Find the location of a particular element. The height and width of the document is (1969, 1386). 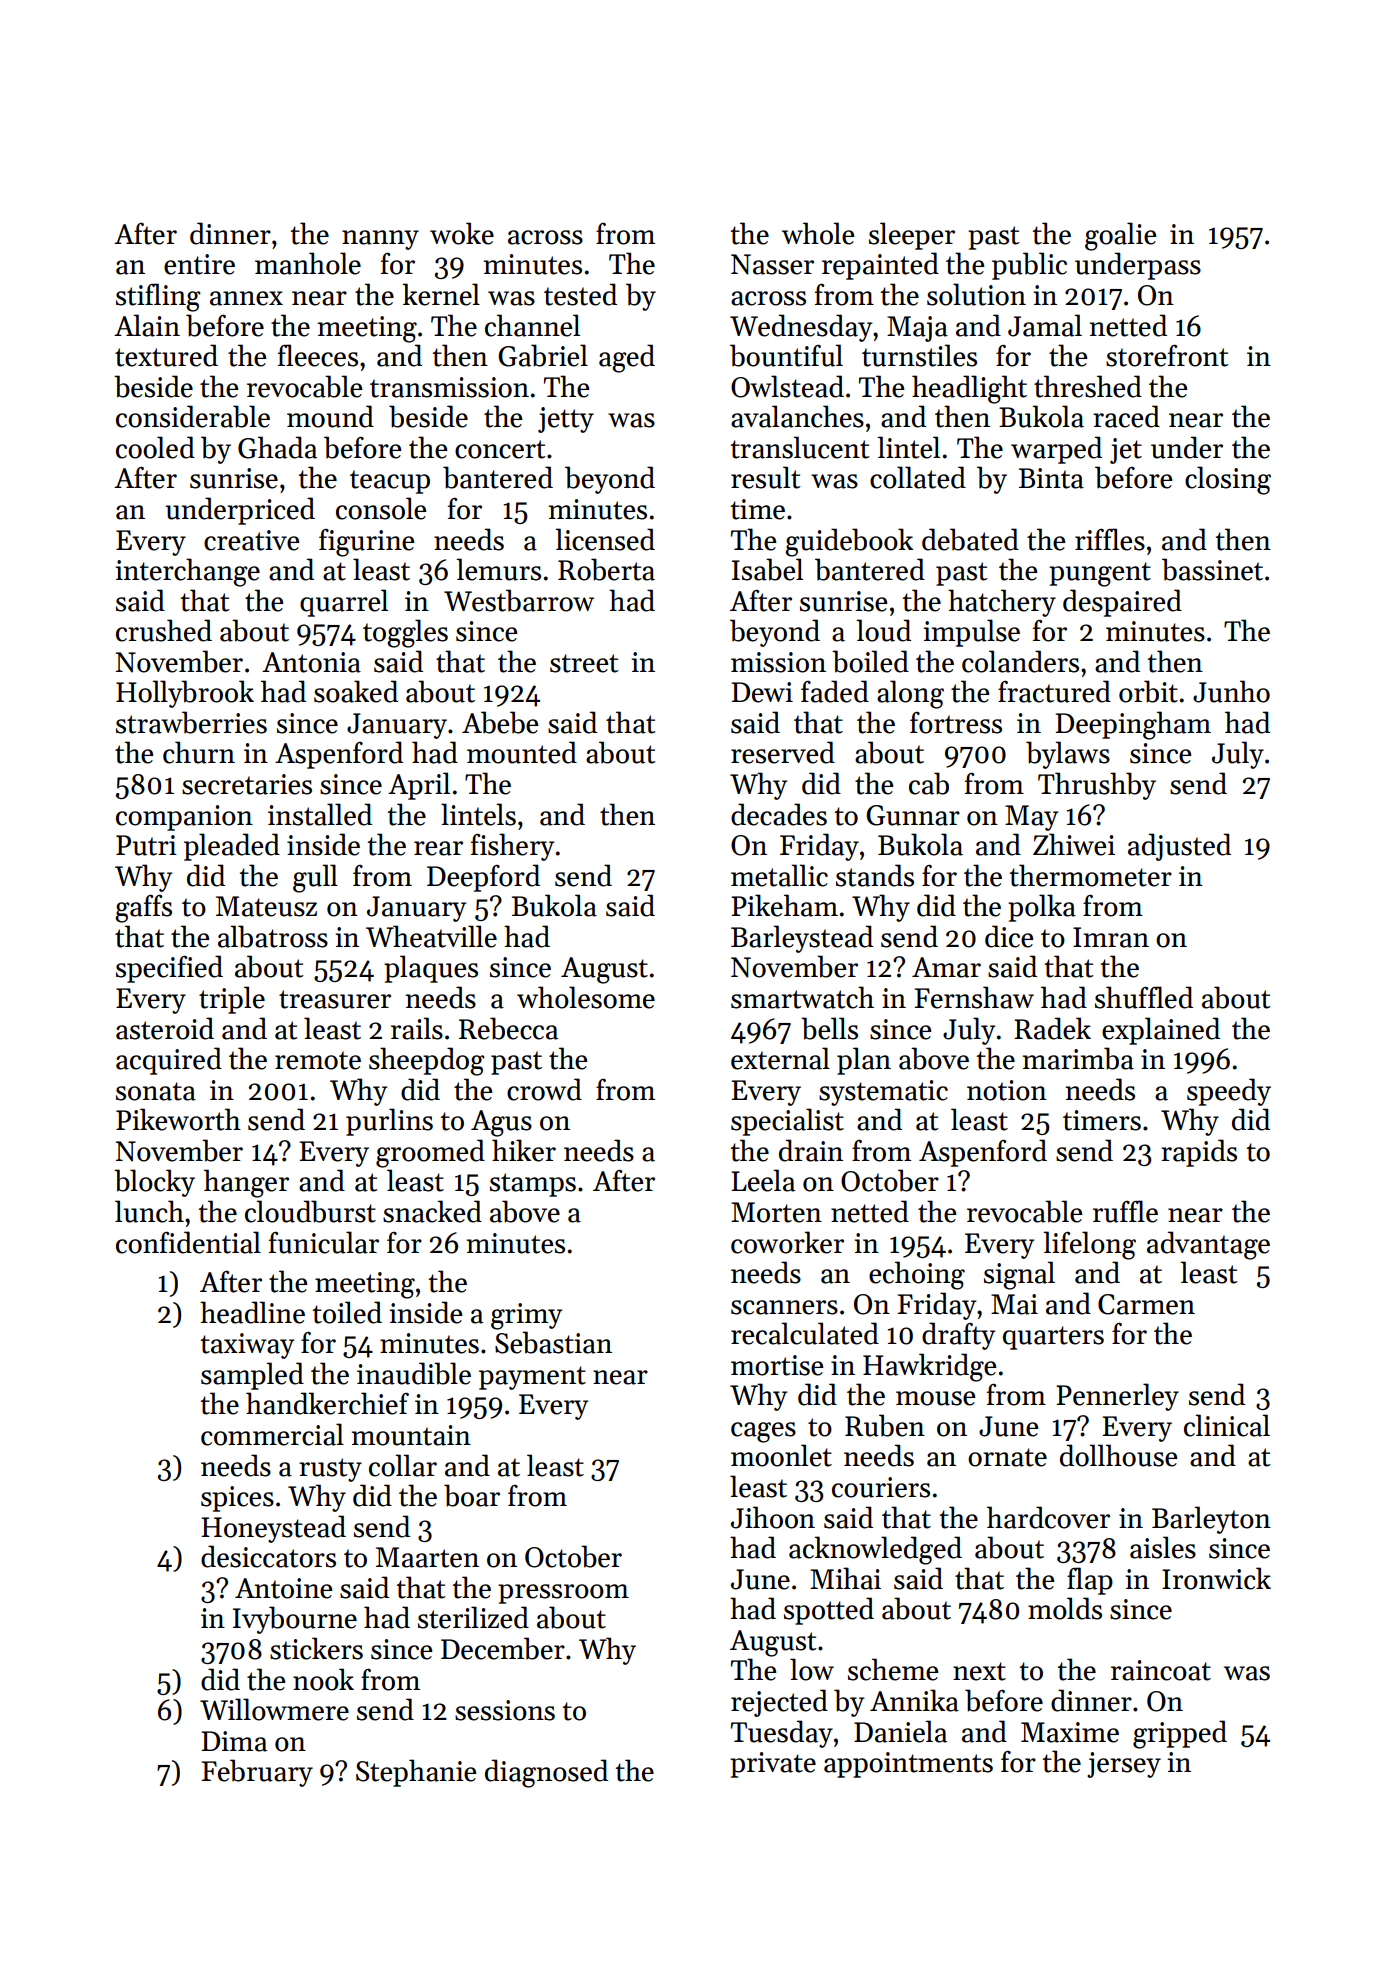

woke is located at coordinates (462, 233).
